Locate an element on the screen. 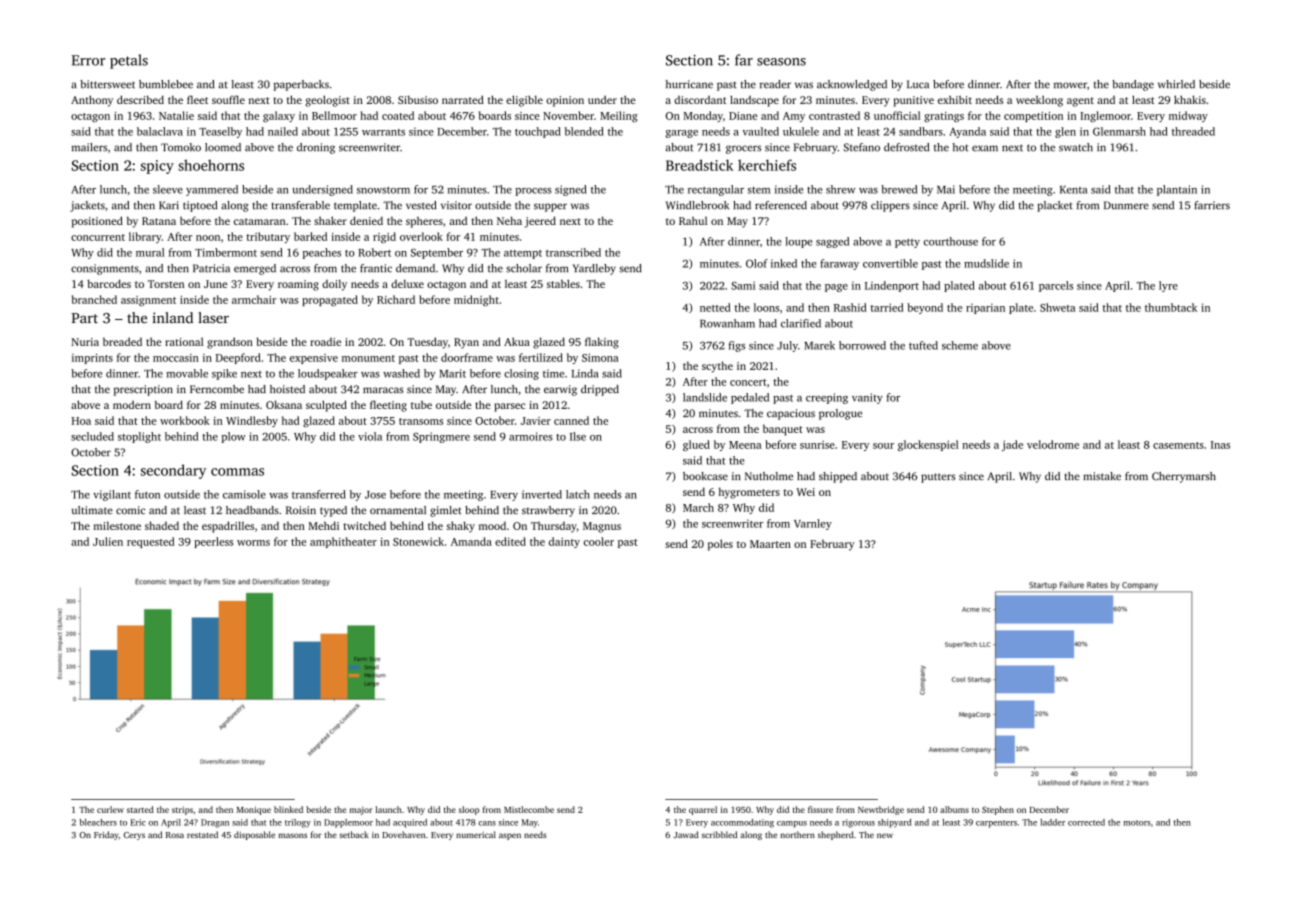 Image resolution: width=1308 pixels, height=924 pixels. paperbacks is located at coordinates (301, 85).
